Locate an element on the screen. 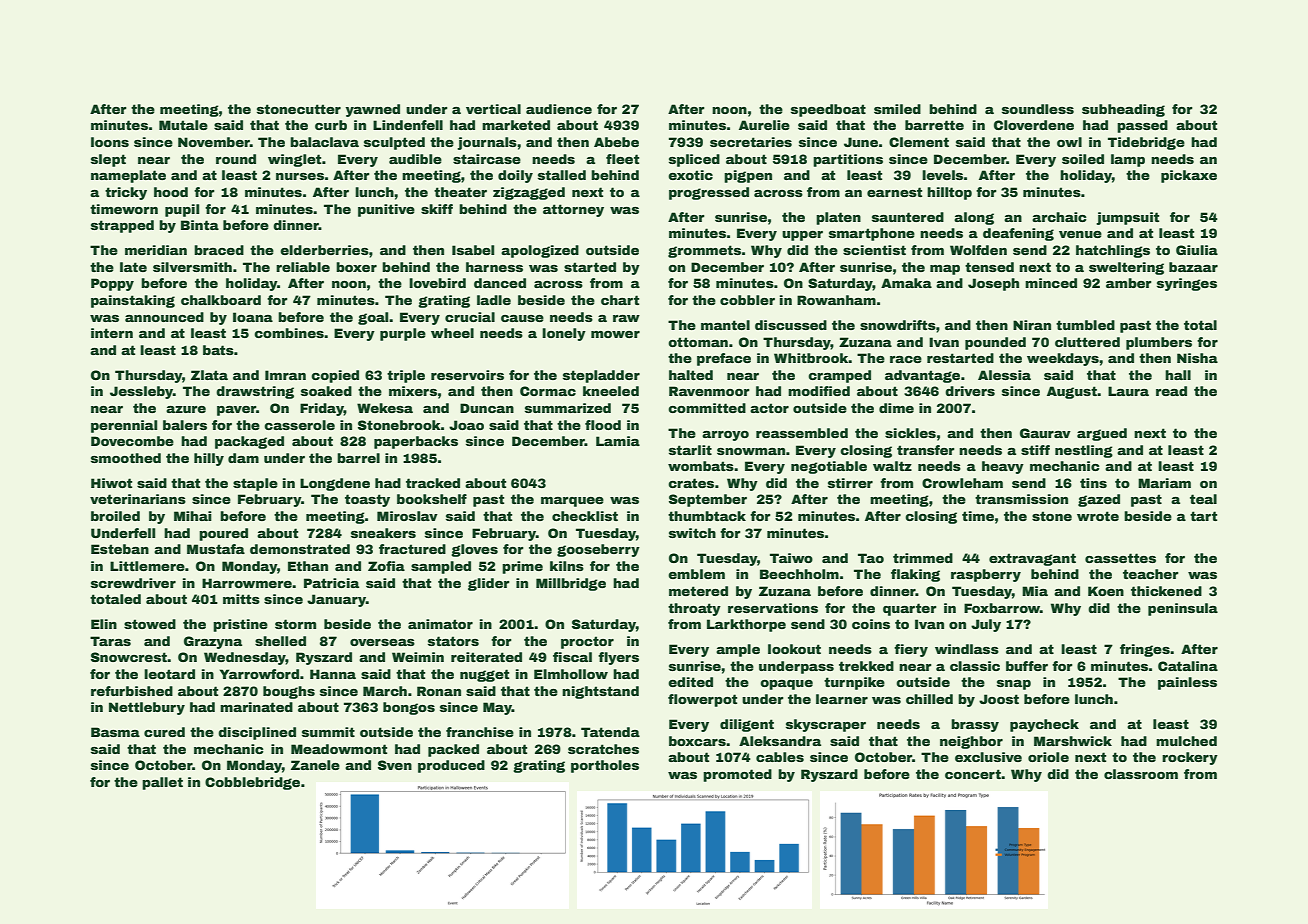 Image resolution: width=1308 pixels, height=924 pixels. venue is located at coordinates (1080, 234).
